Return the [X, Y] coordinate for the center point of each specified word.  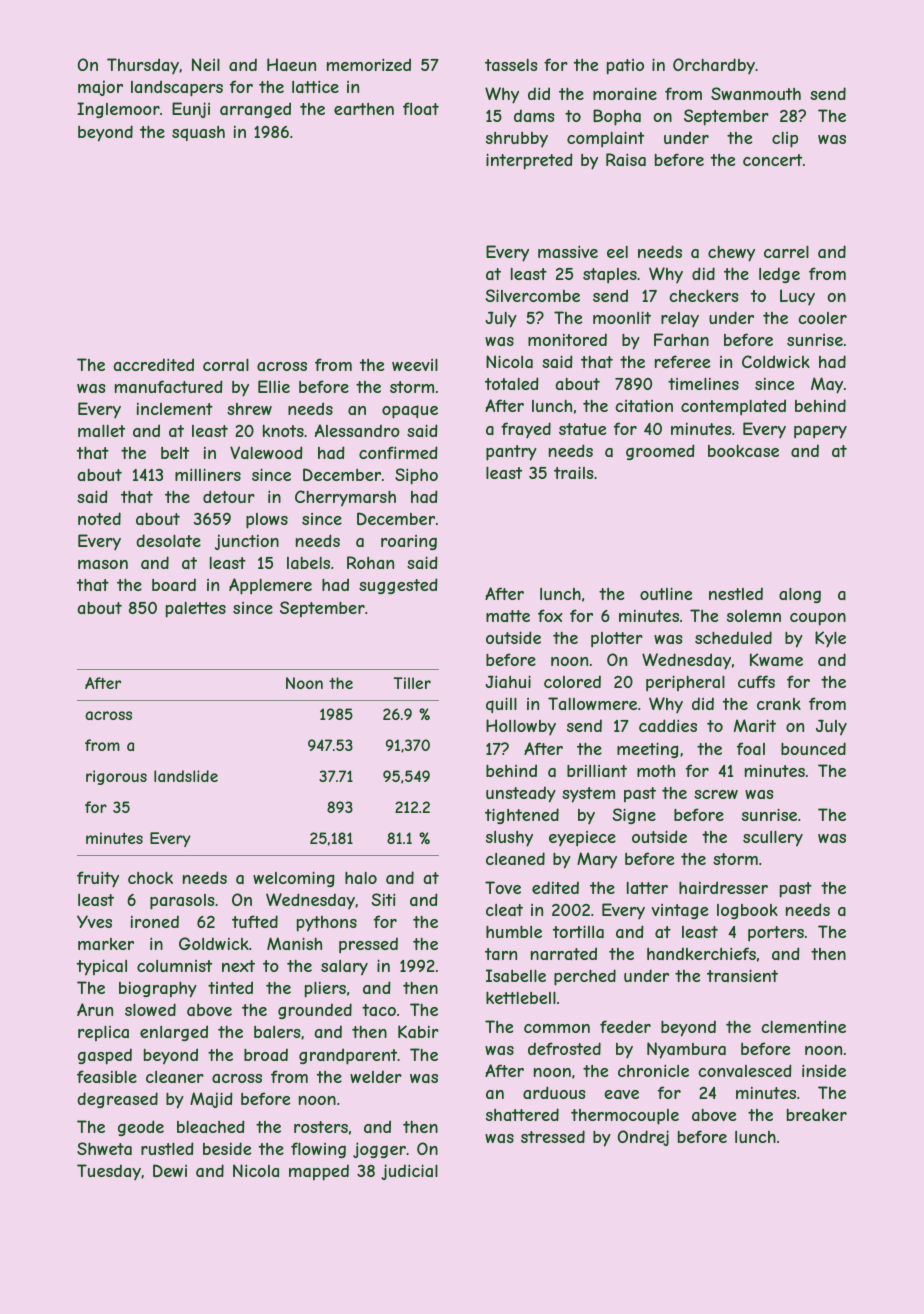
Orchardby [714, 66]
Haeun [291, 64]
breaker [817, 1115]
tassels [511, 65]
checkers [704, 295]
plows [267, 521]
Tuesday [109, 1172]
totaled [511, 383]
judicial [409, 1172]
